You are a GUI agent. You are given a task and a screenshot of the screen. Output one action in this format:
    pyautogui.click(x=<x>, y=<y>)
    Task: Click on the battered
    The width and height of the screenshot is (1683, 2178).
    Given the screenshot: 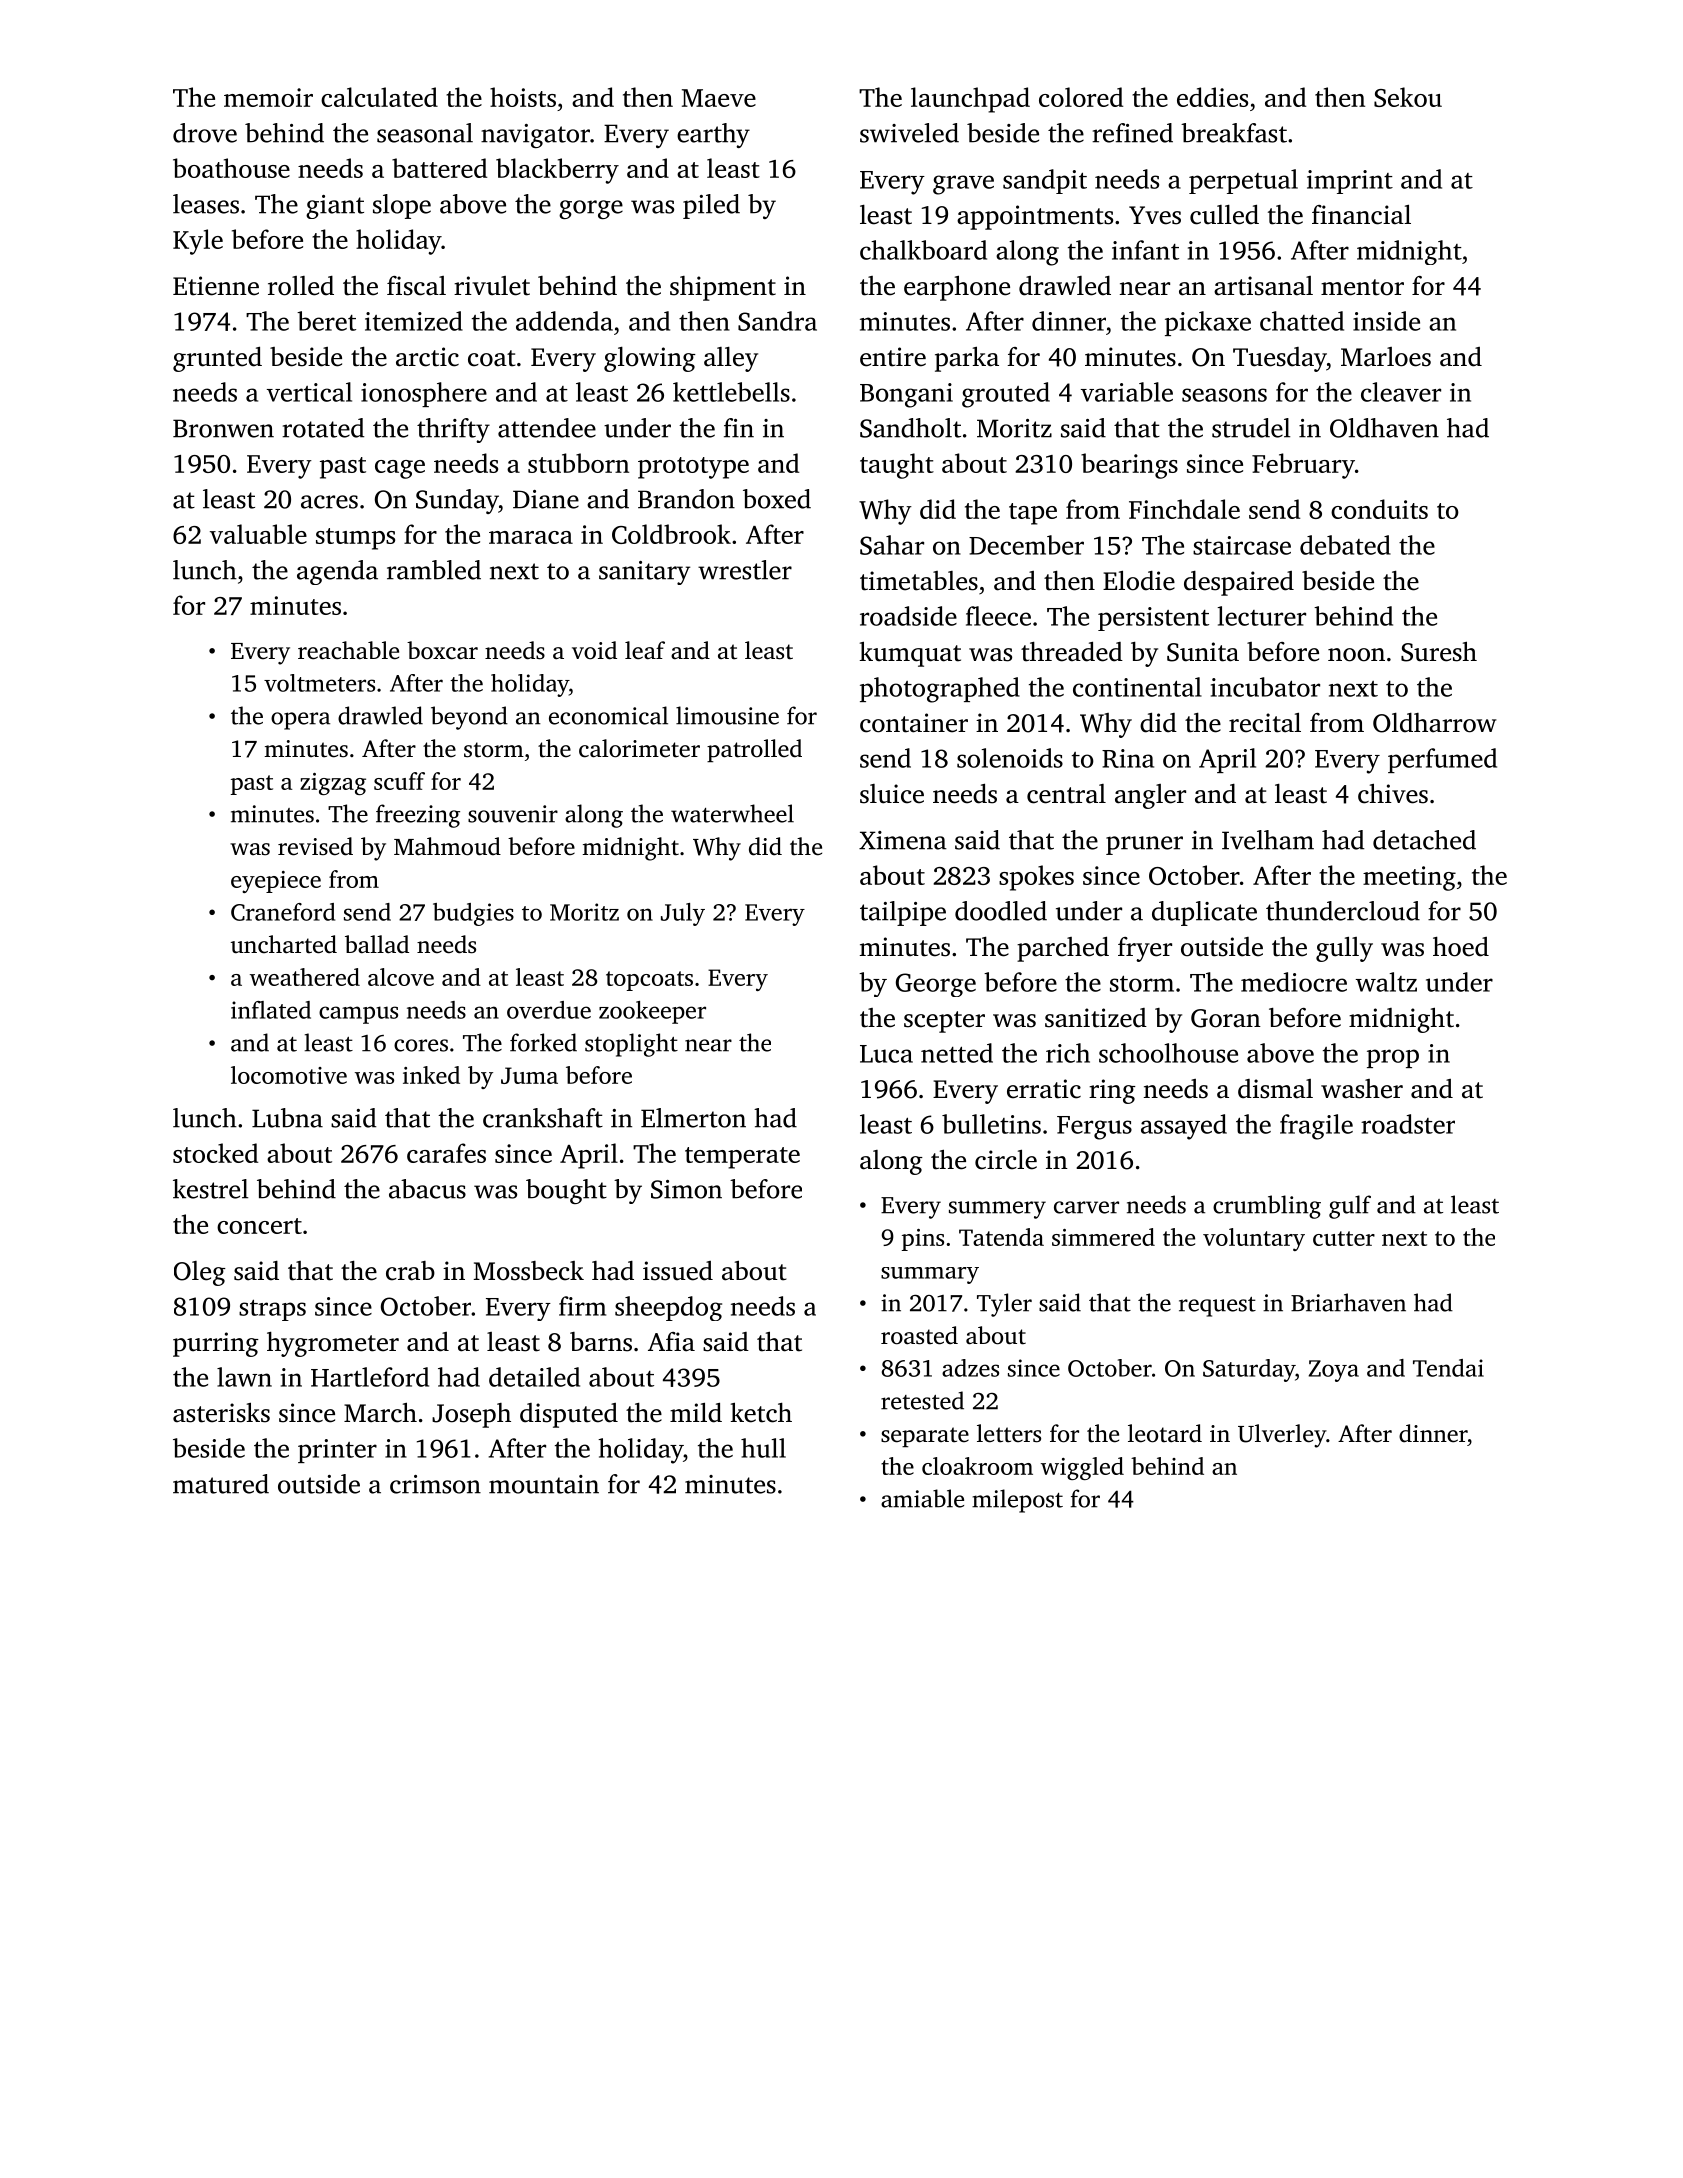 What is the action you would take?
    pyautogui.click(x=439, y=168)
